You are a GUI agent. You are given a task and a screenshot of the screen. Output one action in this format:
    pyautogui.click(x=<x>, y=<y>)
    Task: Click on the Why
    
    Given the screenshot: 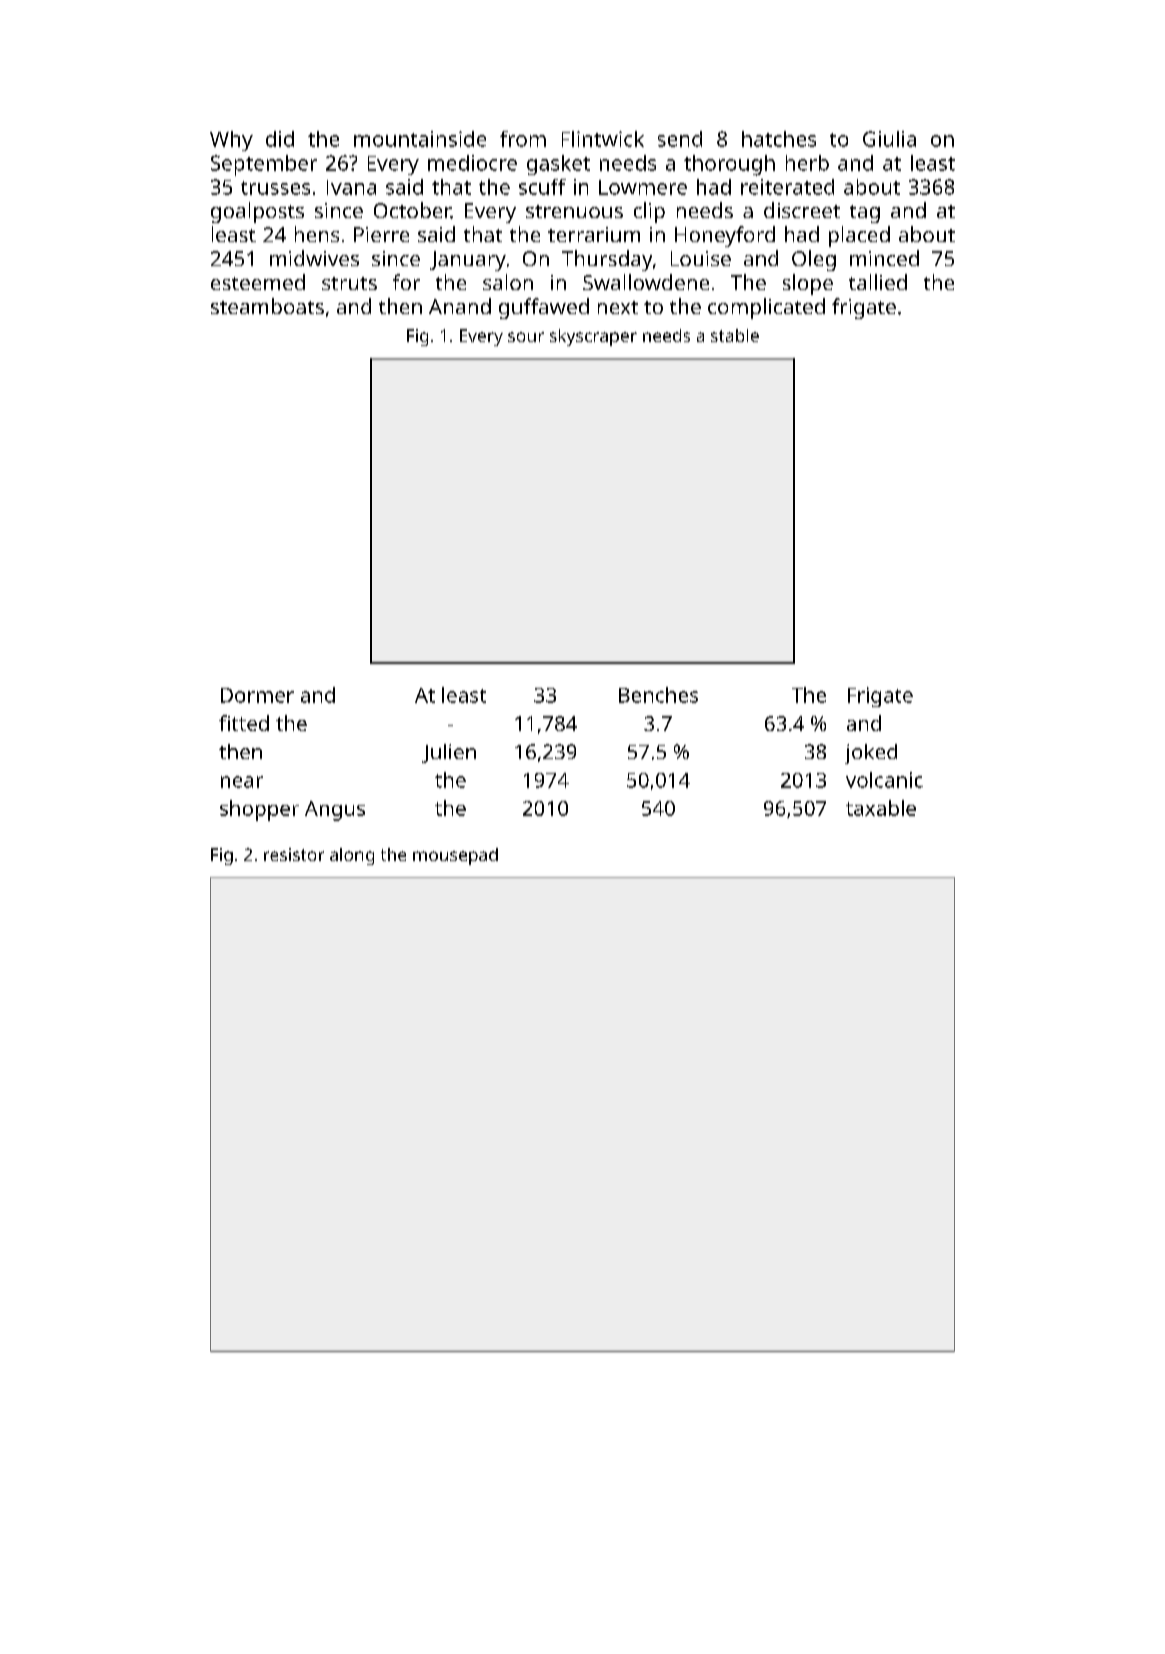 What is the action you would take?
    pyautogui.click(x=231, y=141)
